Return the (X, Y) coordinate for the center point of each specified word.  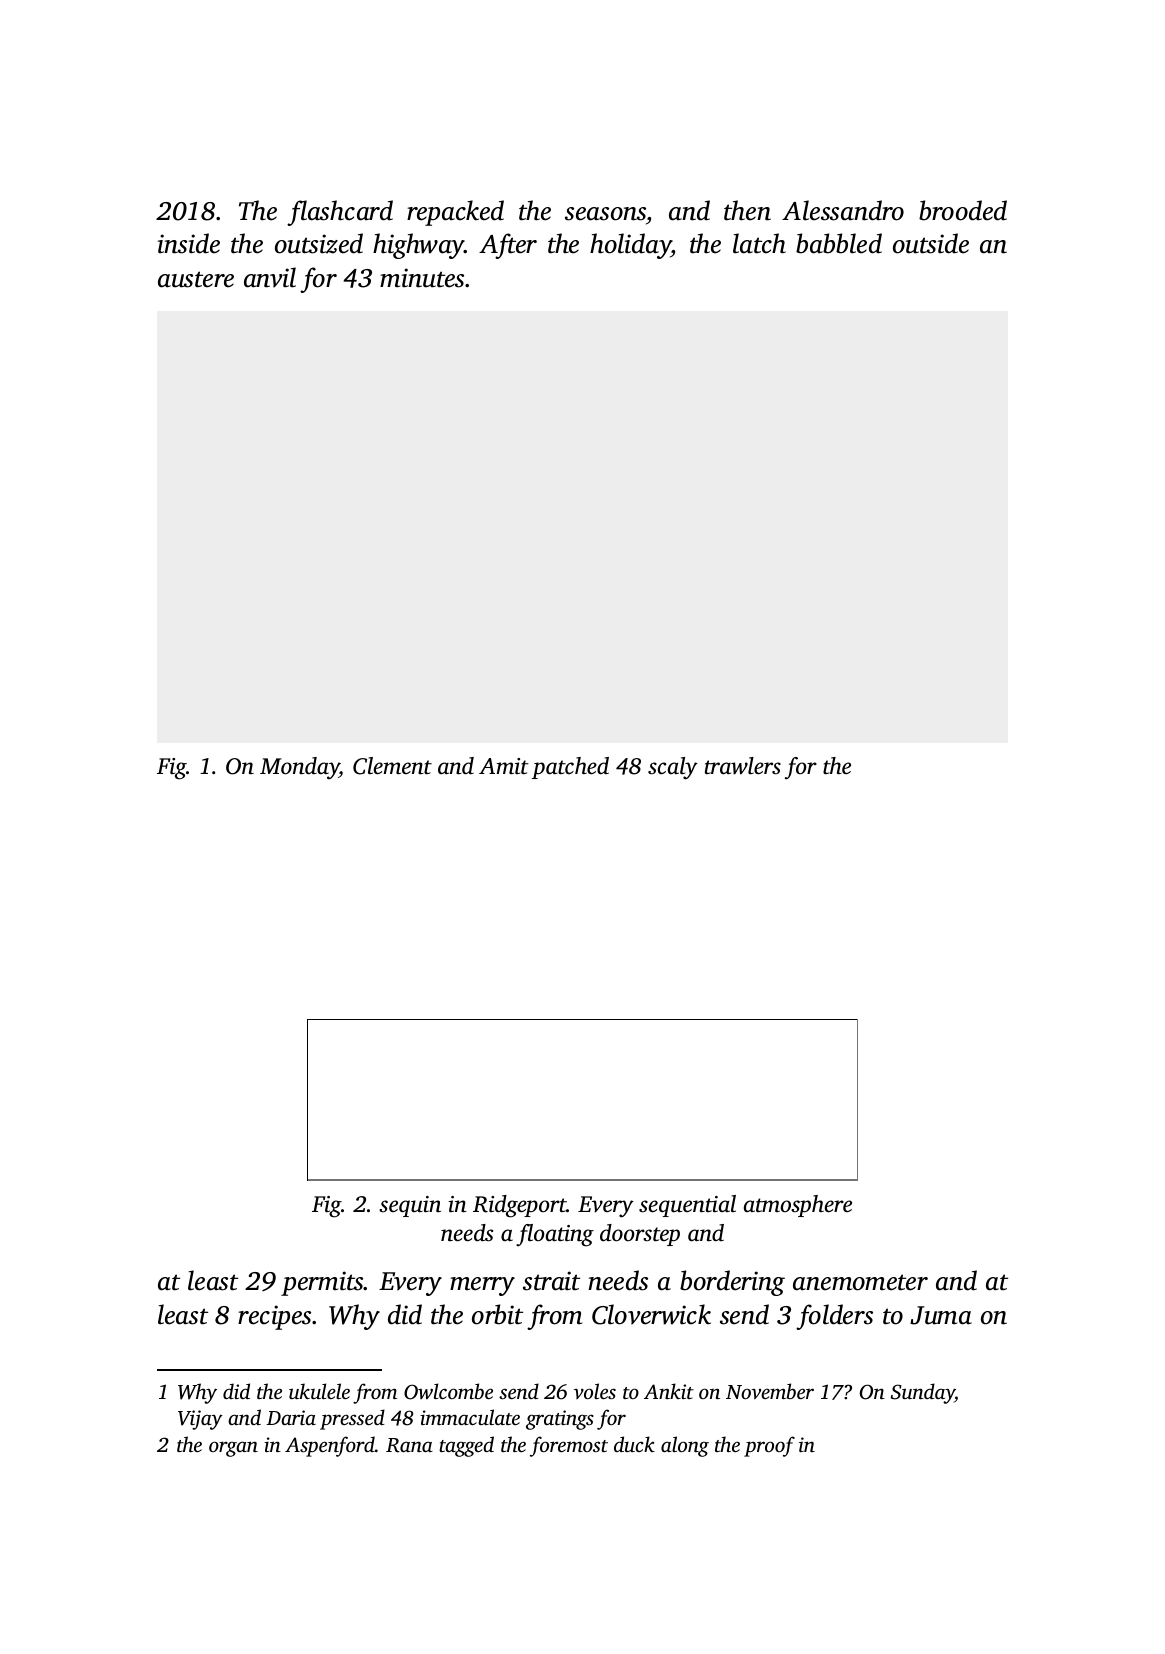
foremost (569, 1446)
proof (769, 1446)
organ (233, 1449)
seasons (605, 214)
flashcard (340, 213)
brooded (963, 210)
